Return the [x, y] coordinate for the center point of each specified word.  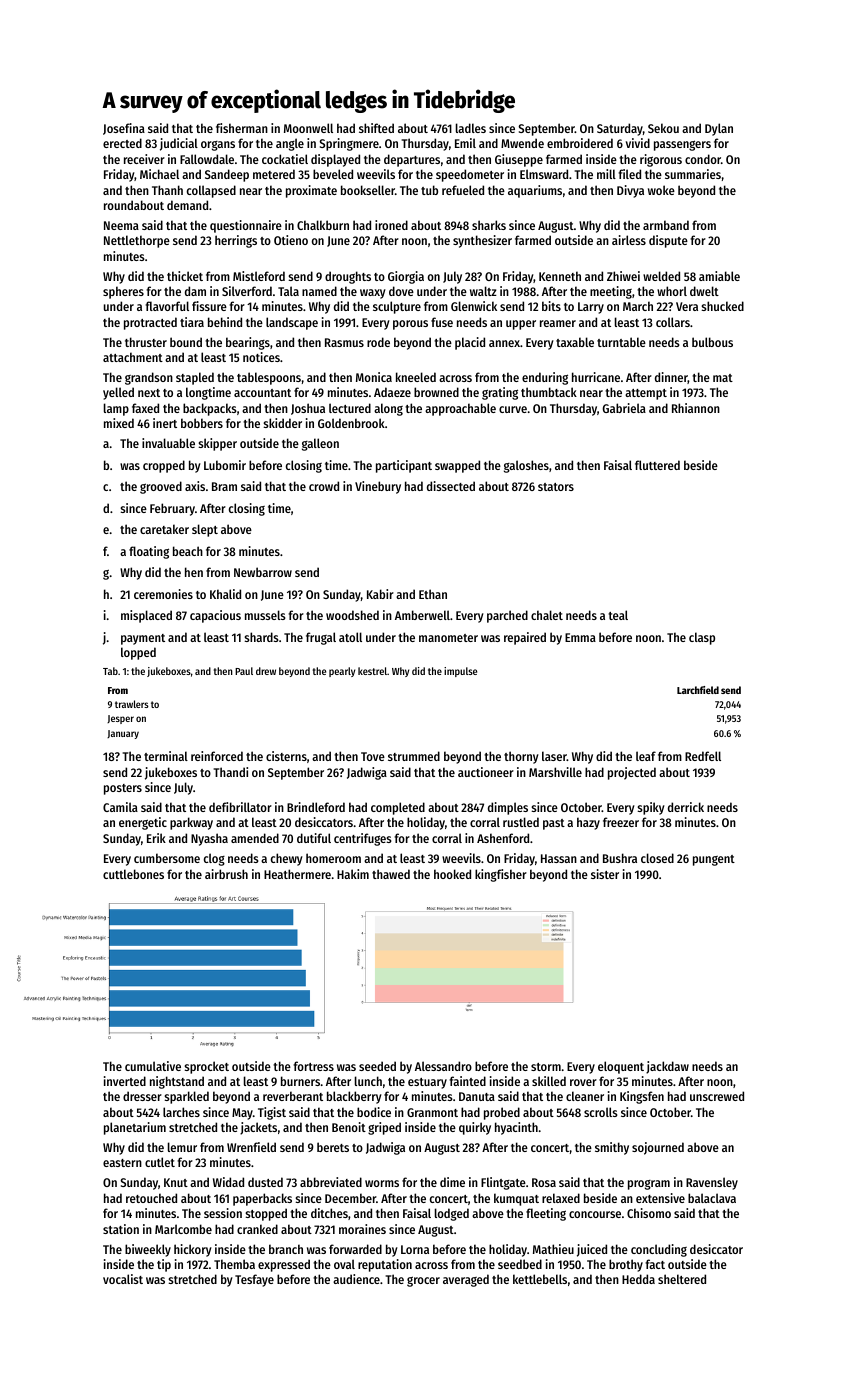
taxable [575, 342]
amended [255, 838]
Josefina [124, 129]
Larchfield [698, 690]
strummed [414, 756]
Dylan [719, 129]
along [388, 409]
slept [205, 530]
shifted [376, 128]
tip [164, 1265]
